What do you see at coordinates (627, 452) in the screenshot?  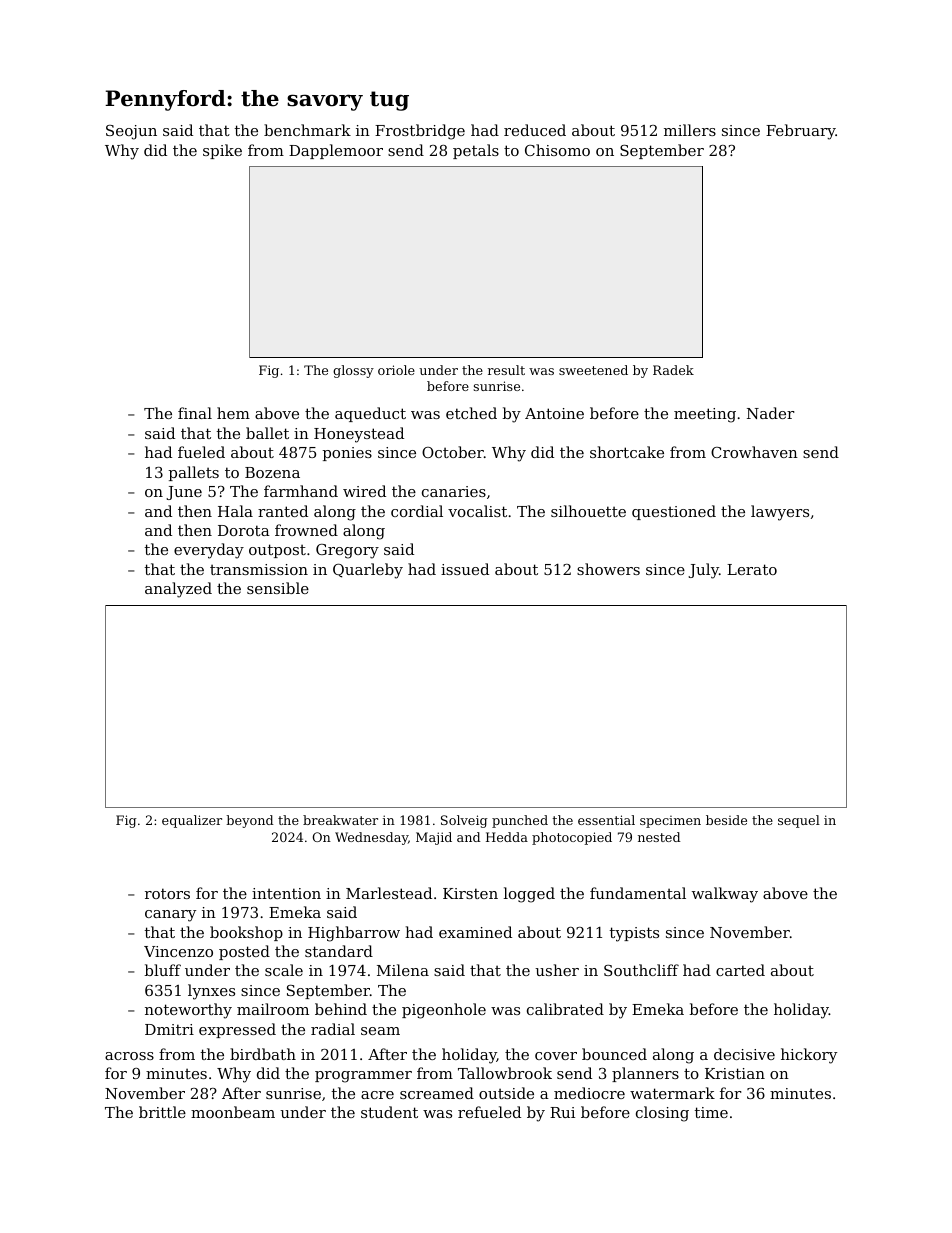 I see `shortcake` at bounding box center [627, 452].
